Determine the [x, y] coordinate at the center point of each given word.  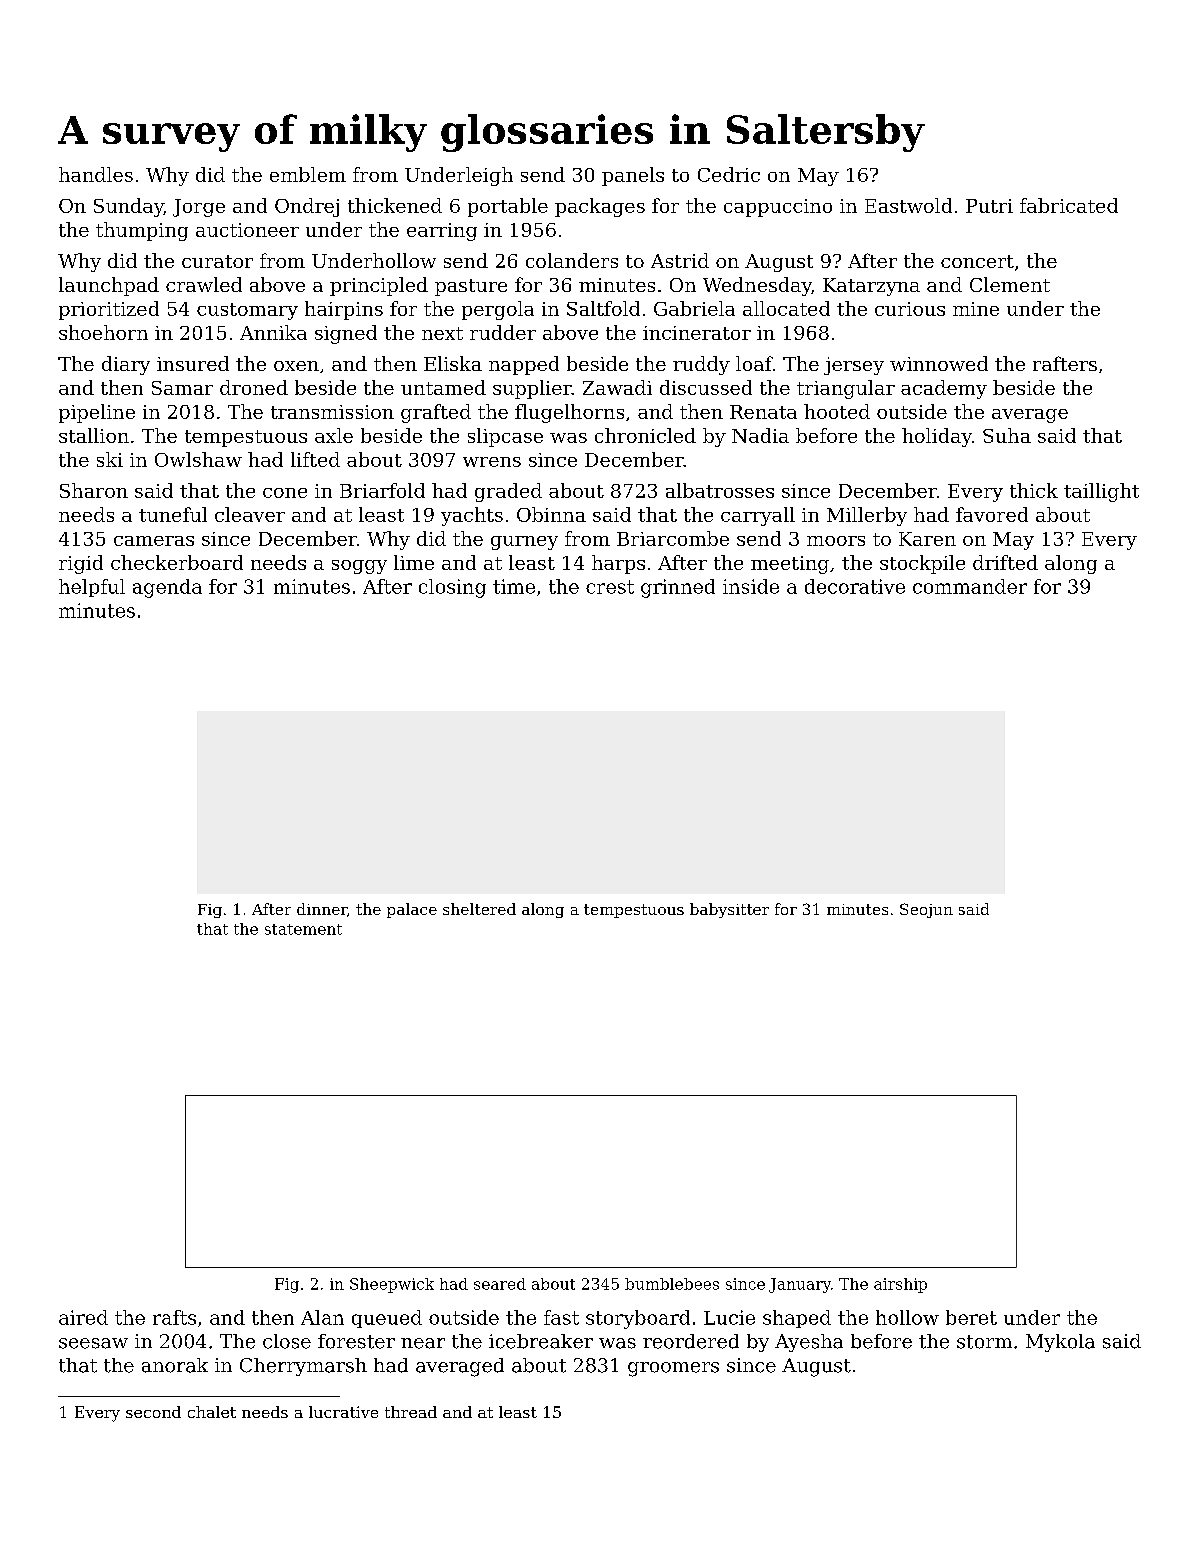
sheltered [479, 909]
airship [900, 1285]
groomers [673, 1369]
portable [508, 207]
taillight [1101, 492]
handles [96, 174]
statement [303, 929]
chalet [212, 1412]
